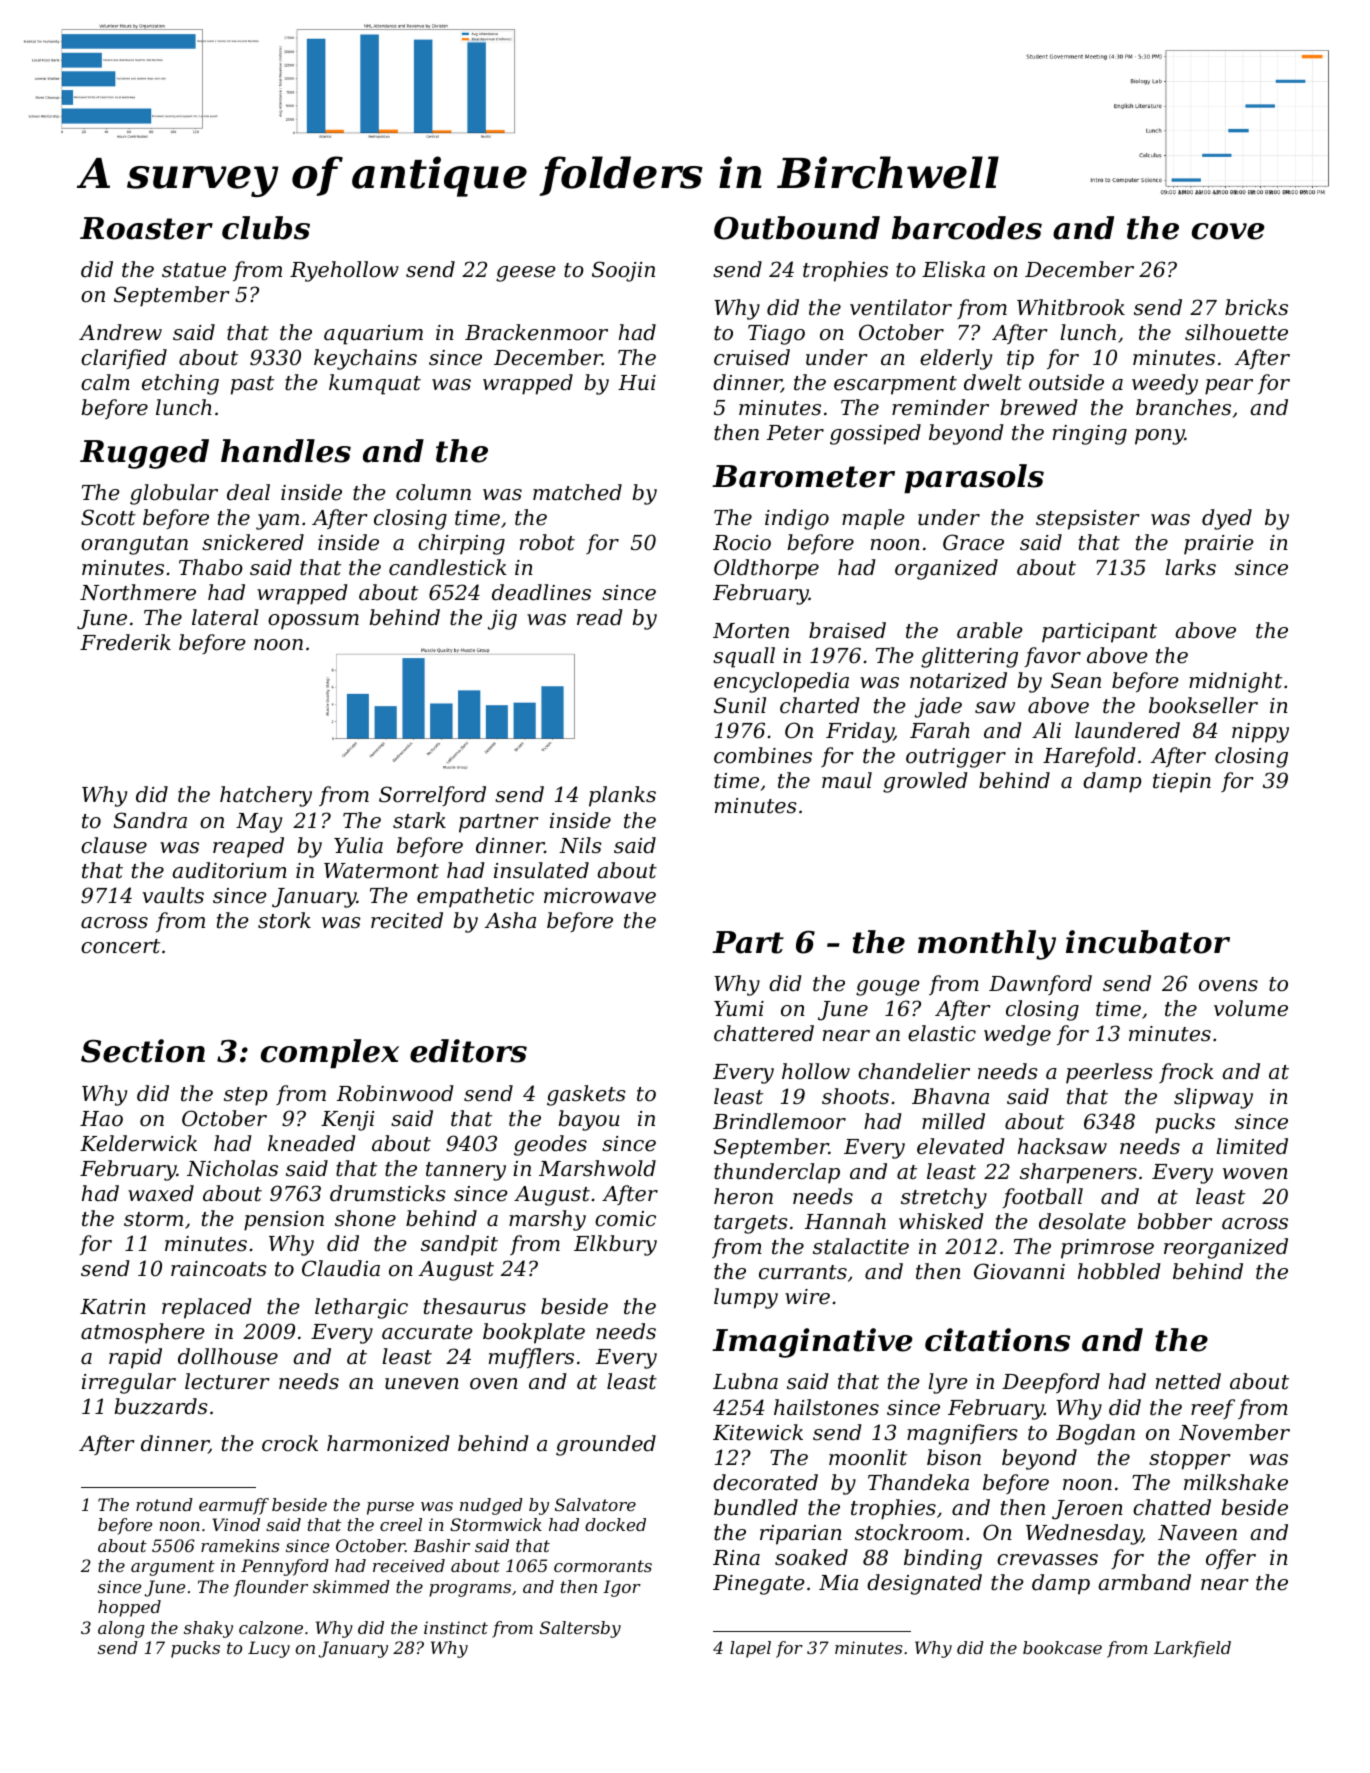 This page has height=1773, width=1370. Describe the element at coordinates (114, 845) in the page. I see `clause` at that location.
